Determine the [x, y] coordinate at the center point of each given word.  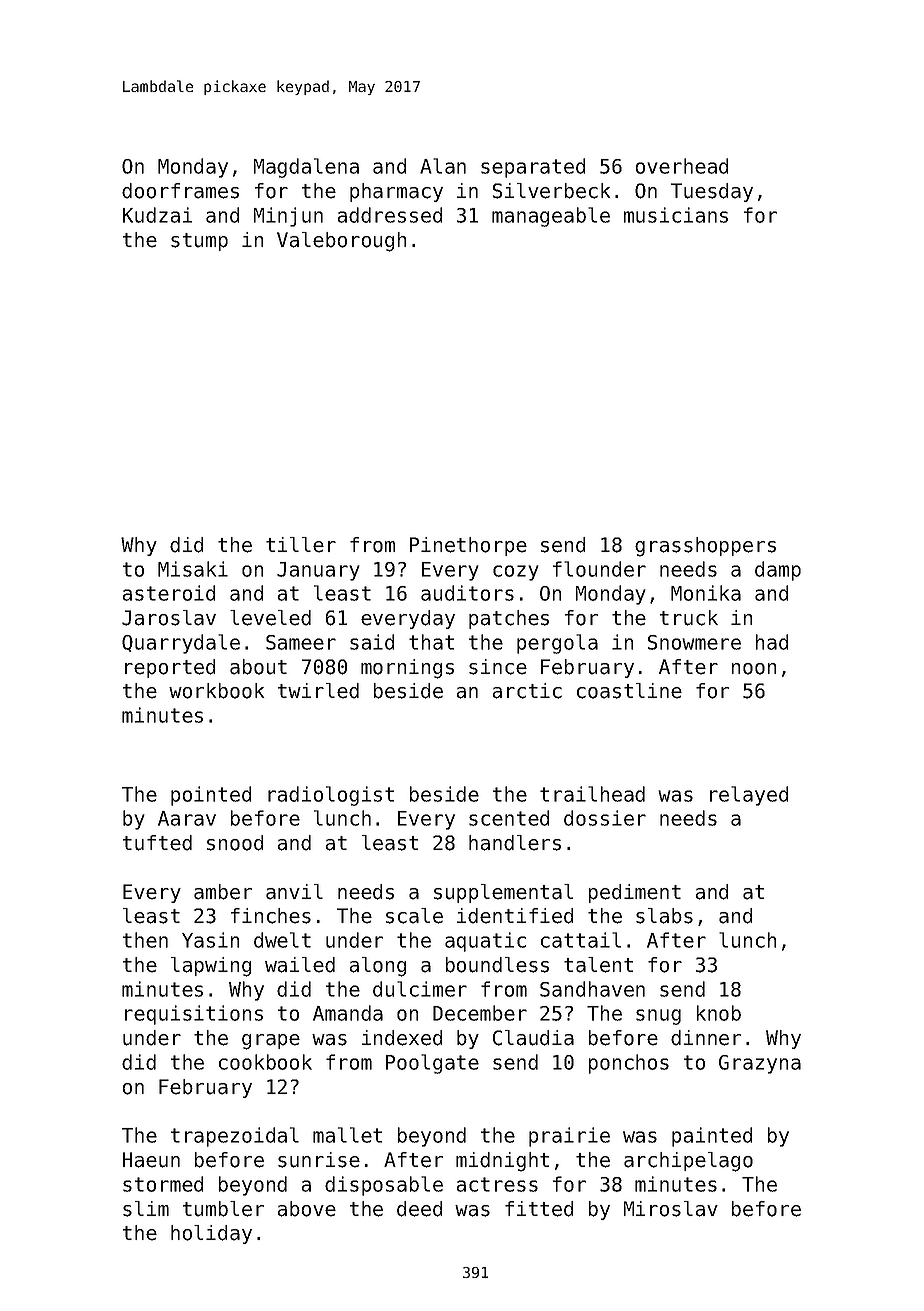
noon [754, 669]
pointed [211, 796]
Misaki [193, 569]
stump [199, 242]
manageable [551, 217]
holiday [211, 1234]
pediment [635, 893]
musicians [676, 215]
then [145, 940]
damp [778, 571]
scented [509, 818]
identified [515, 916]
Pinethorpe [468, 546]
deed [419, 1209]
